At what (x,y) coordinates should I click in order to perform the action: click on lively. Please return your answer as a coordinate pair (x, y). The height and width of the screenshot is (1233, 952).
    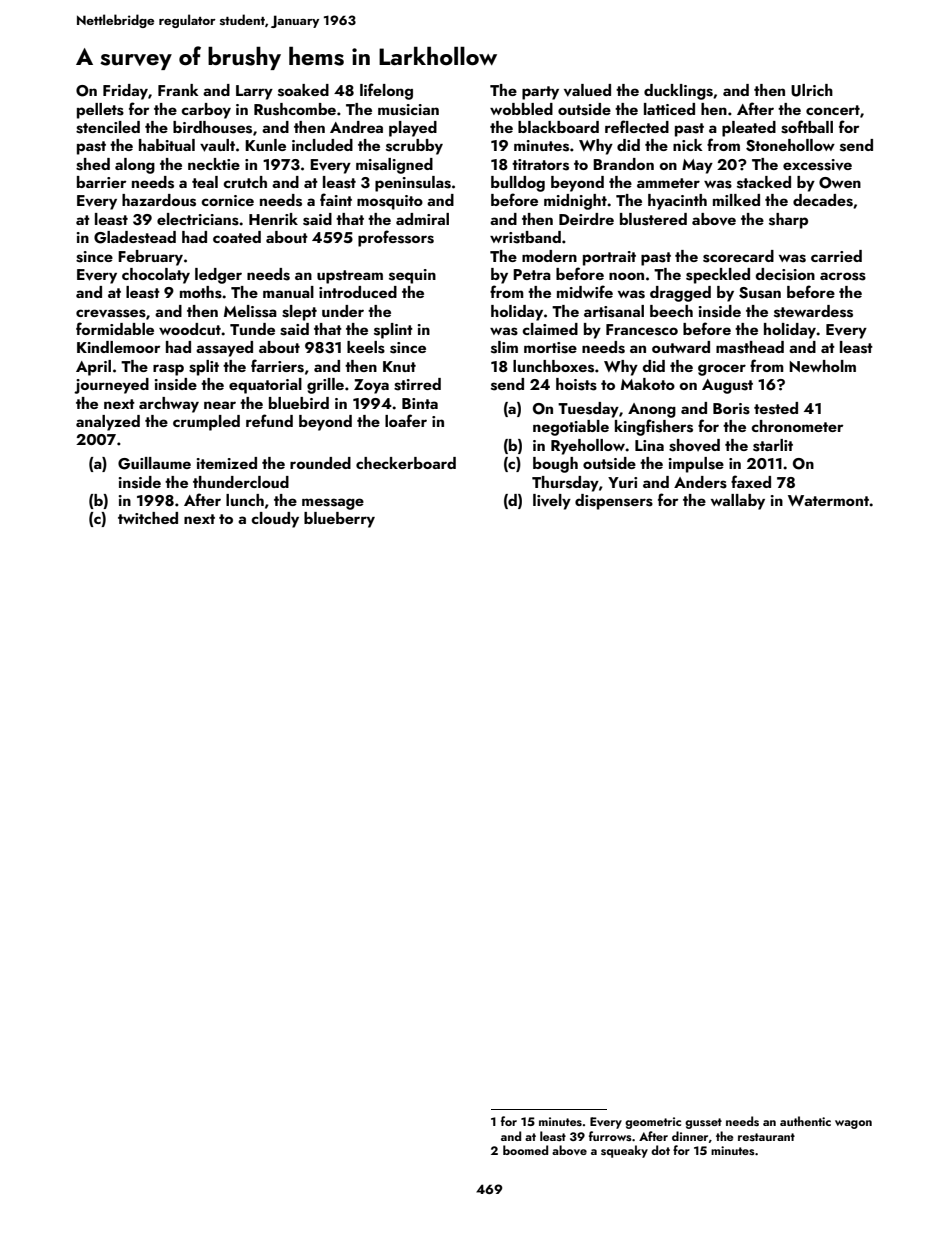
    Looking at the image, I should click on (552, 502).
